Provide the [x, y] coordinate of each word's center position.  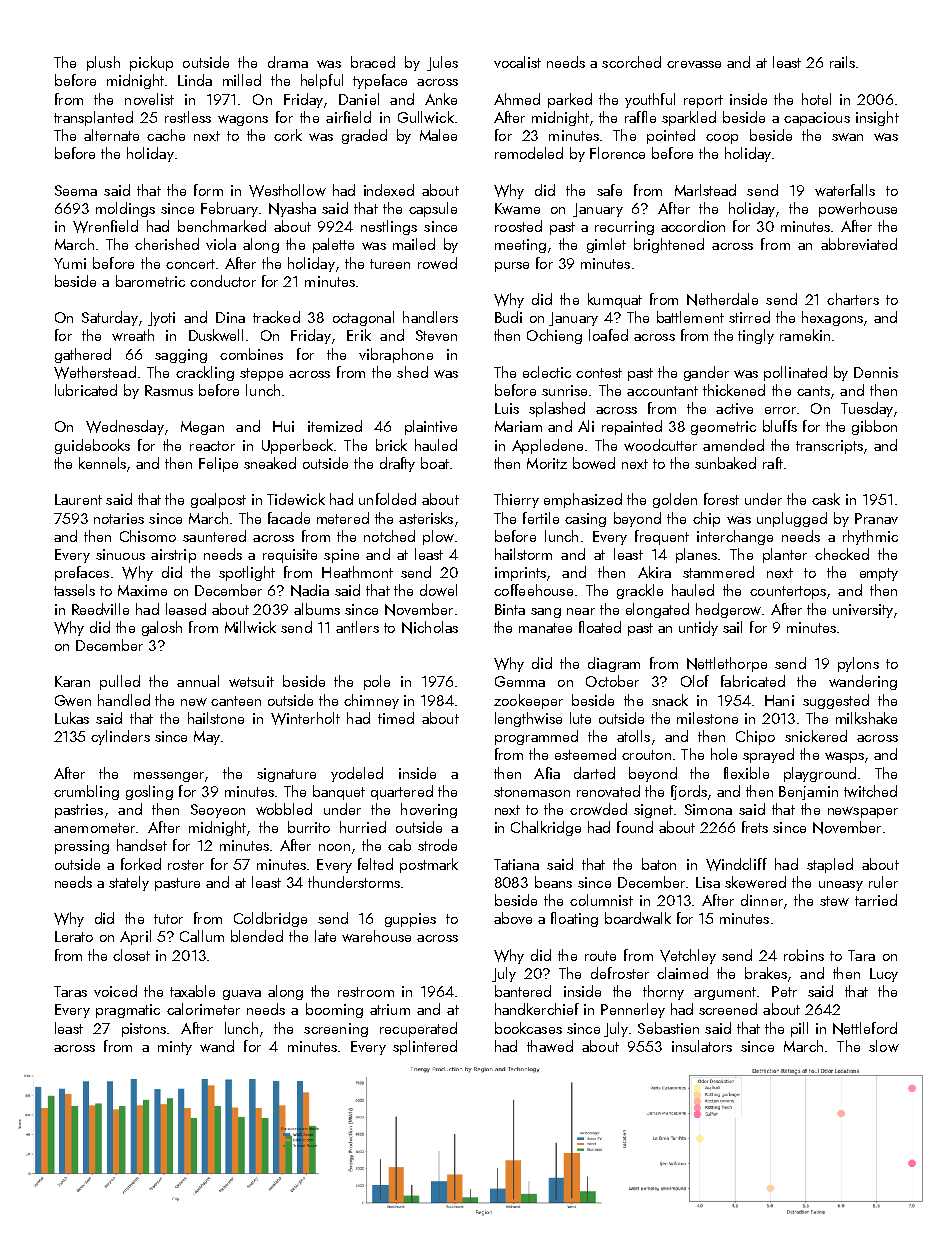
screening [336, 1030]
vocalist [517, 62]
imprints [520, 574]
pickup [151, 63]
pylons [858, 664]
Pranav [876, 518]
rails [842, 62]
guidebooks [92, 446]
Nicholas [430, 627]
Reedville [100, 609]
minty [175, 1048]
